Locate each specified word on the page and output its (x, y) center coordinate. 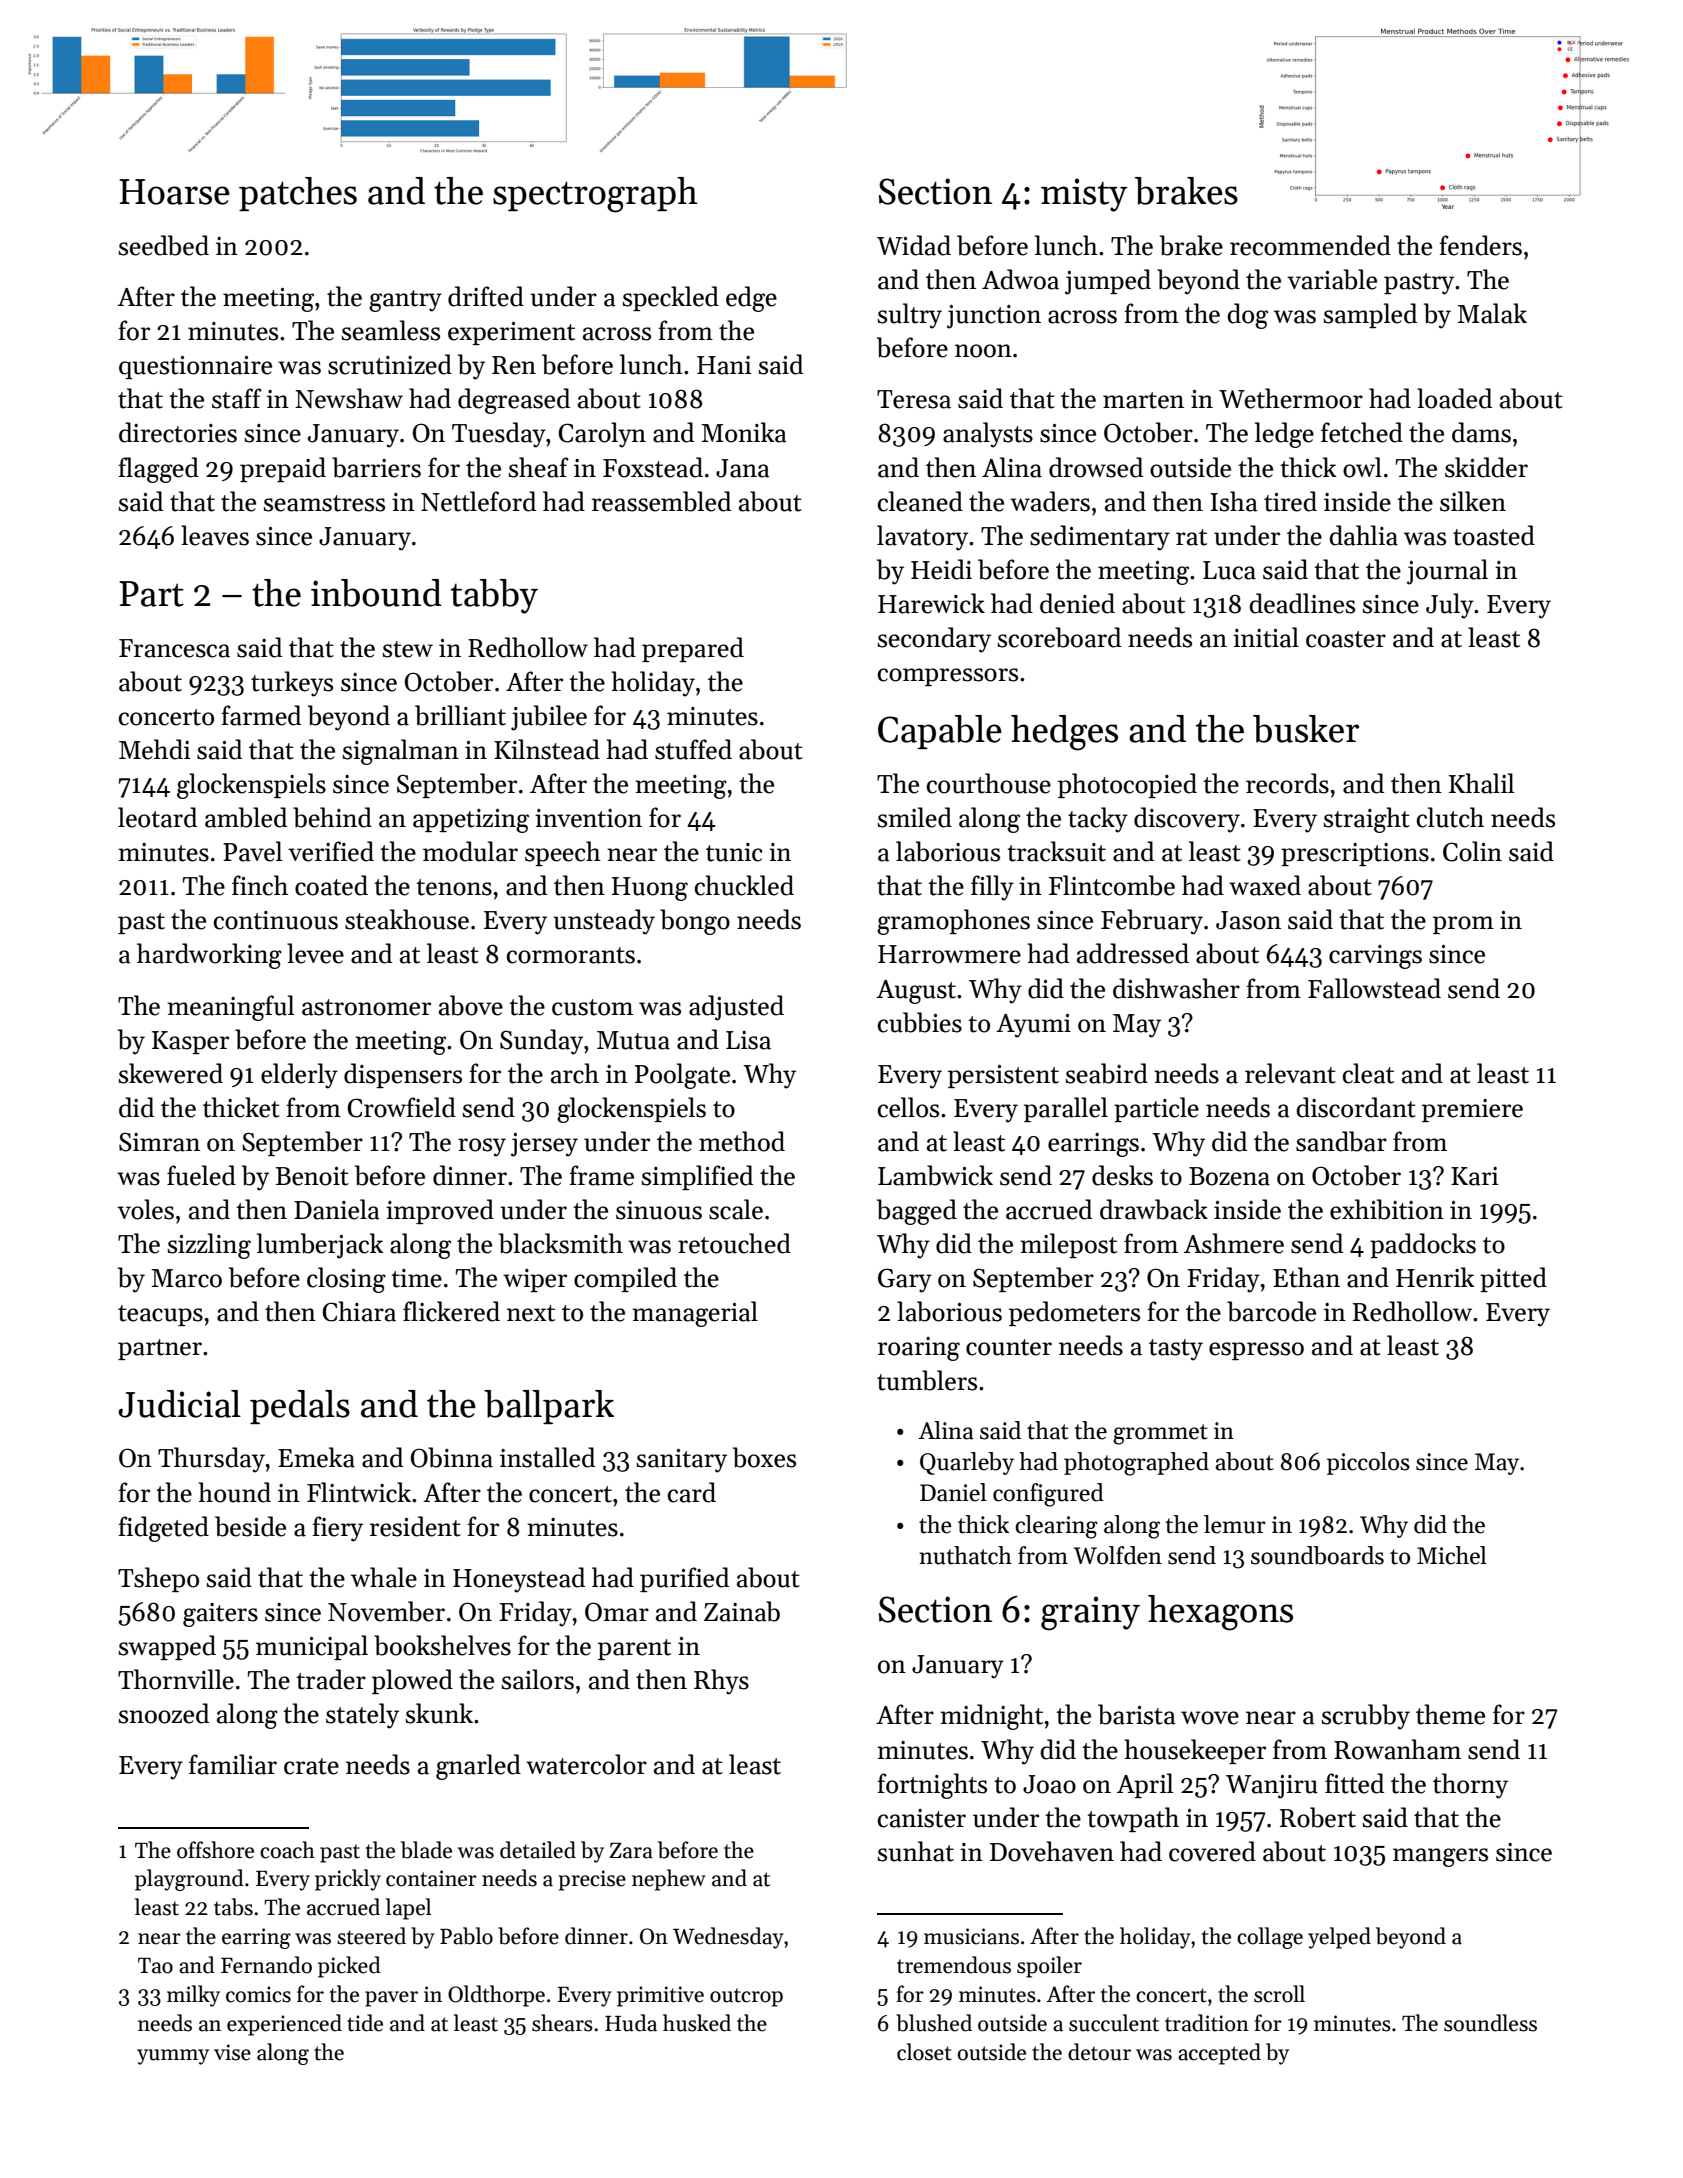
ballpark (549, 1407)
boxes (764, 1457)
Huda (631, 2023)
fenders (1480, 245)
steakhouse (407, 919)
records (1287, 783)
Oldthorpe (496, 1996)
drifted (486, 296)
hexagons (1220, 1613)
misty (1084, 195)
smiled (915, 817)
